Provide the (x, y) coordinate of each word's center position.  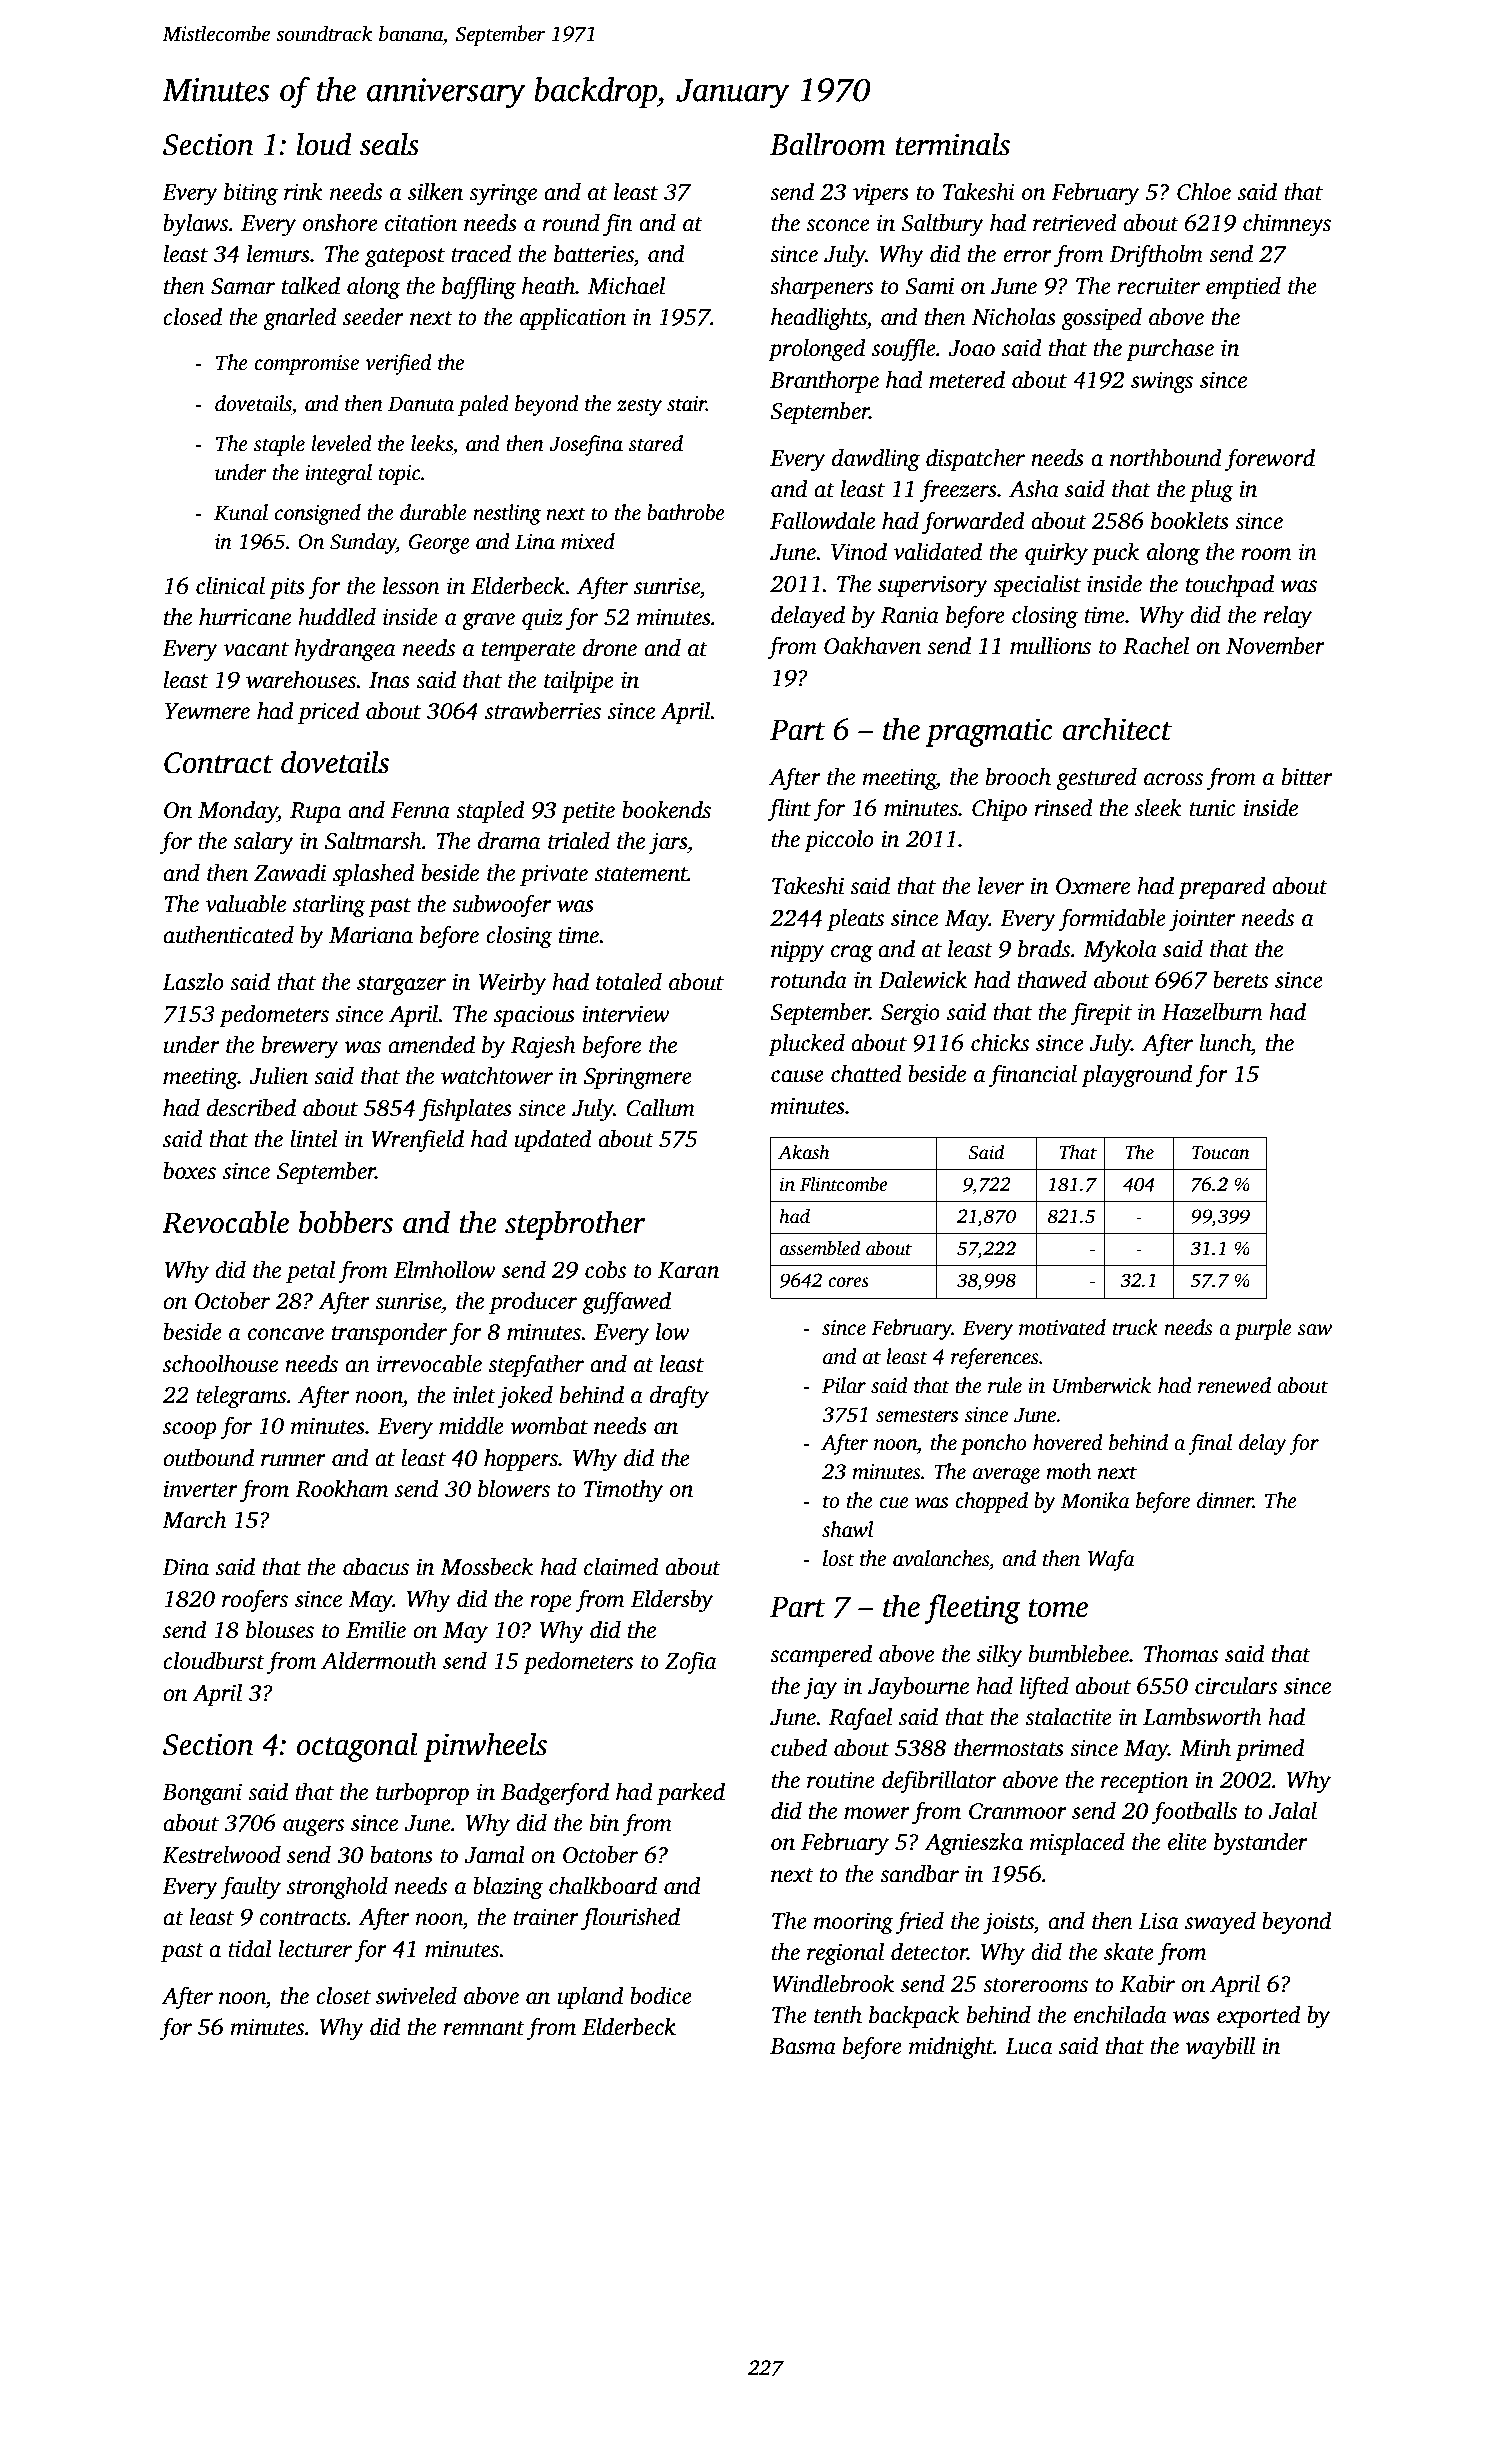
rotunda (809, 980)
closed (192, 317)
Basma (803, 2046)
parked (691, 1794)
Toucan (1221, 1153)
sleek (1158, 808)
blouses (280, 1630)
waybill (1220, 2048)
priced (328, 713)
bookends (666, 810)
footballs (1194, 1812)
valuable (245, 904)
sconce (838, 225)
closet (343, 1996)
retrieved (1075, 223)
